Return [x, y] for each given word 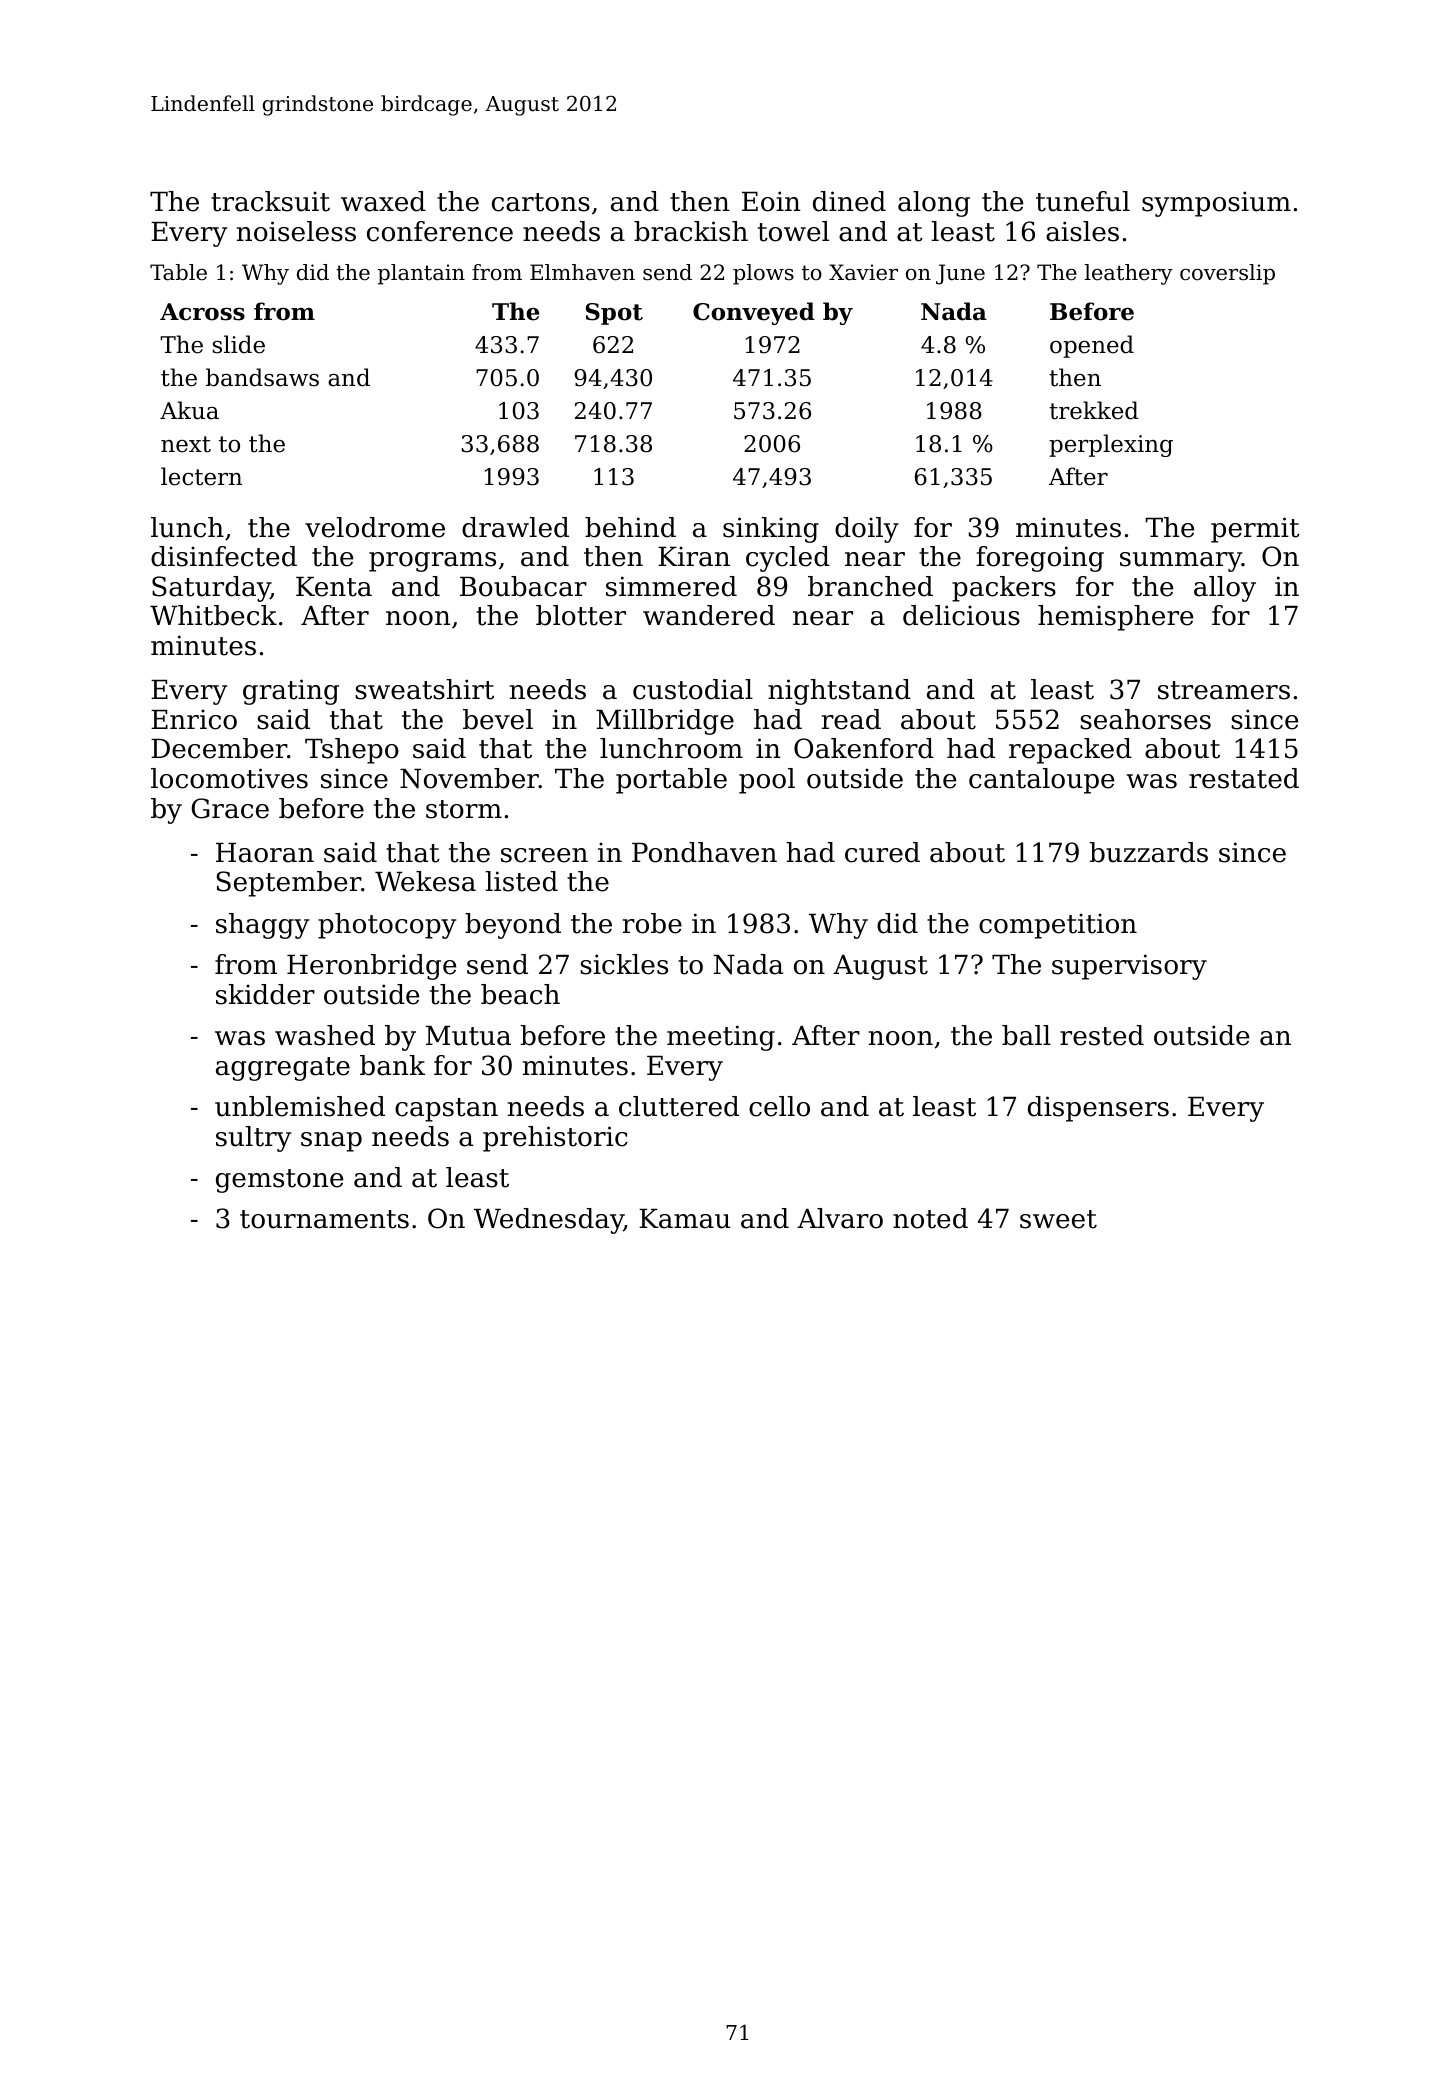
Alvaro [840, 1218]
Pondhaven [704, 852]
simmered [671, 586]
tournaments [324, 1219]
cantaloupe [1041, 781]
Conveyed [754, 313]
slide [239, 344]
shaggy [262, 926]
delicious [961, 615]
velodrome [375, 527]
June [960, 274]
